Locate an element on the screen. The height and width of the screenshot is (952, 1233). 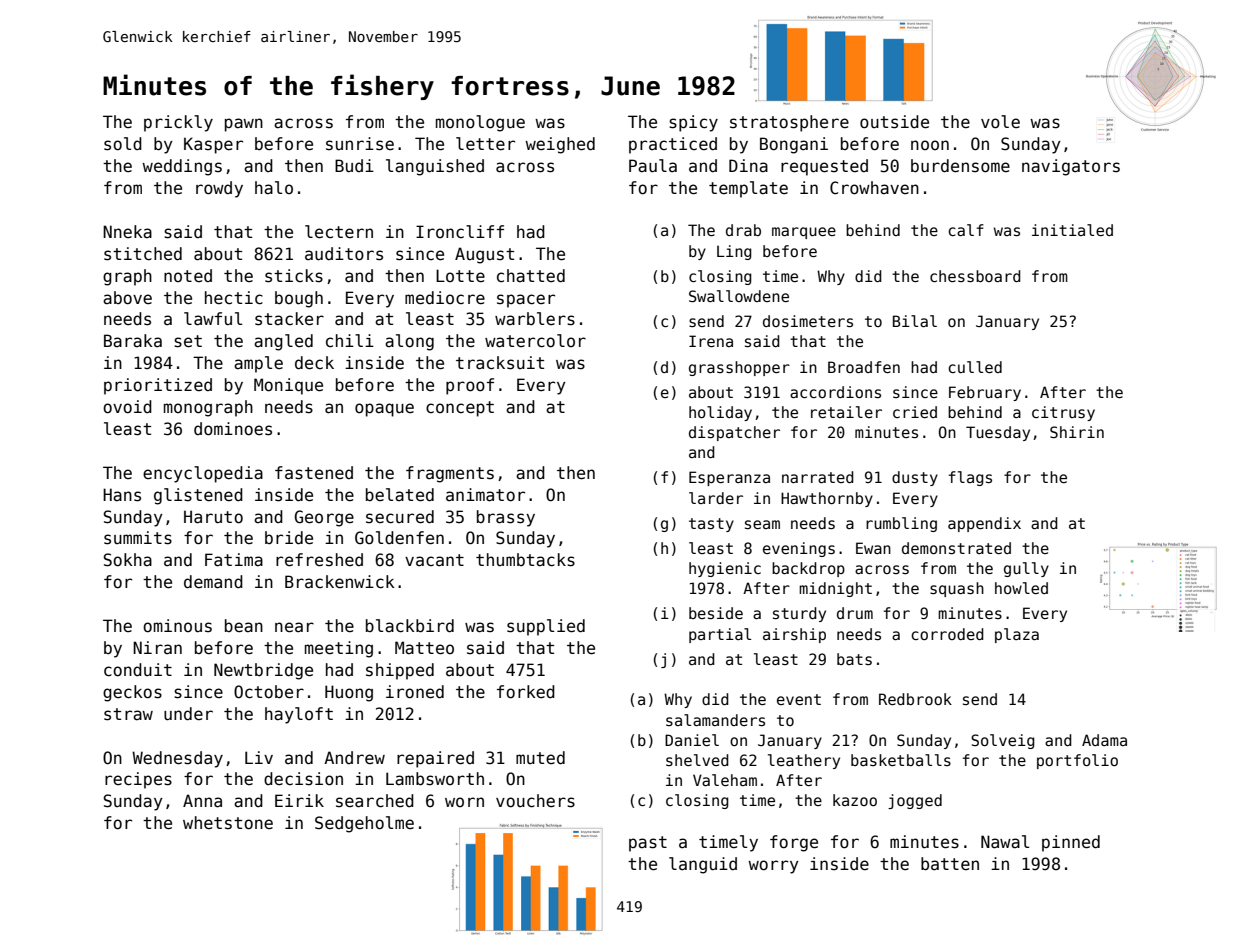
template is located at coordinates (748, 189).
